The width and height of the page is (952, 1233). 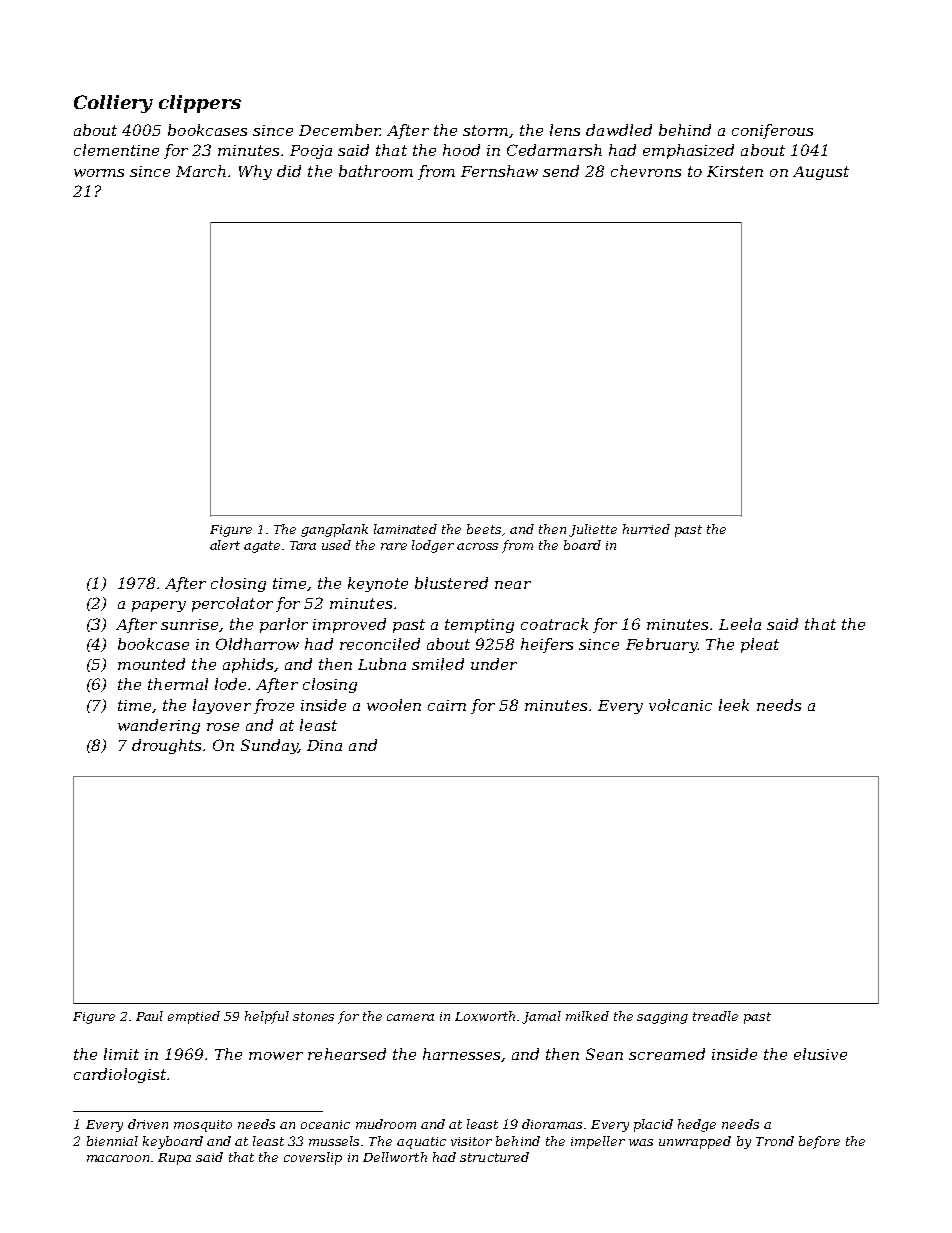 What do you see at coordinates (201, 171) in the page?
I see `March` at bounding box center [201, 171].
